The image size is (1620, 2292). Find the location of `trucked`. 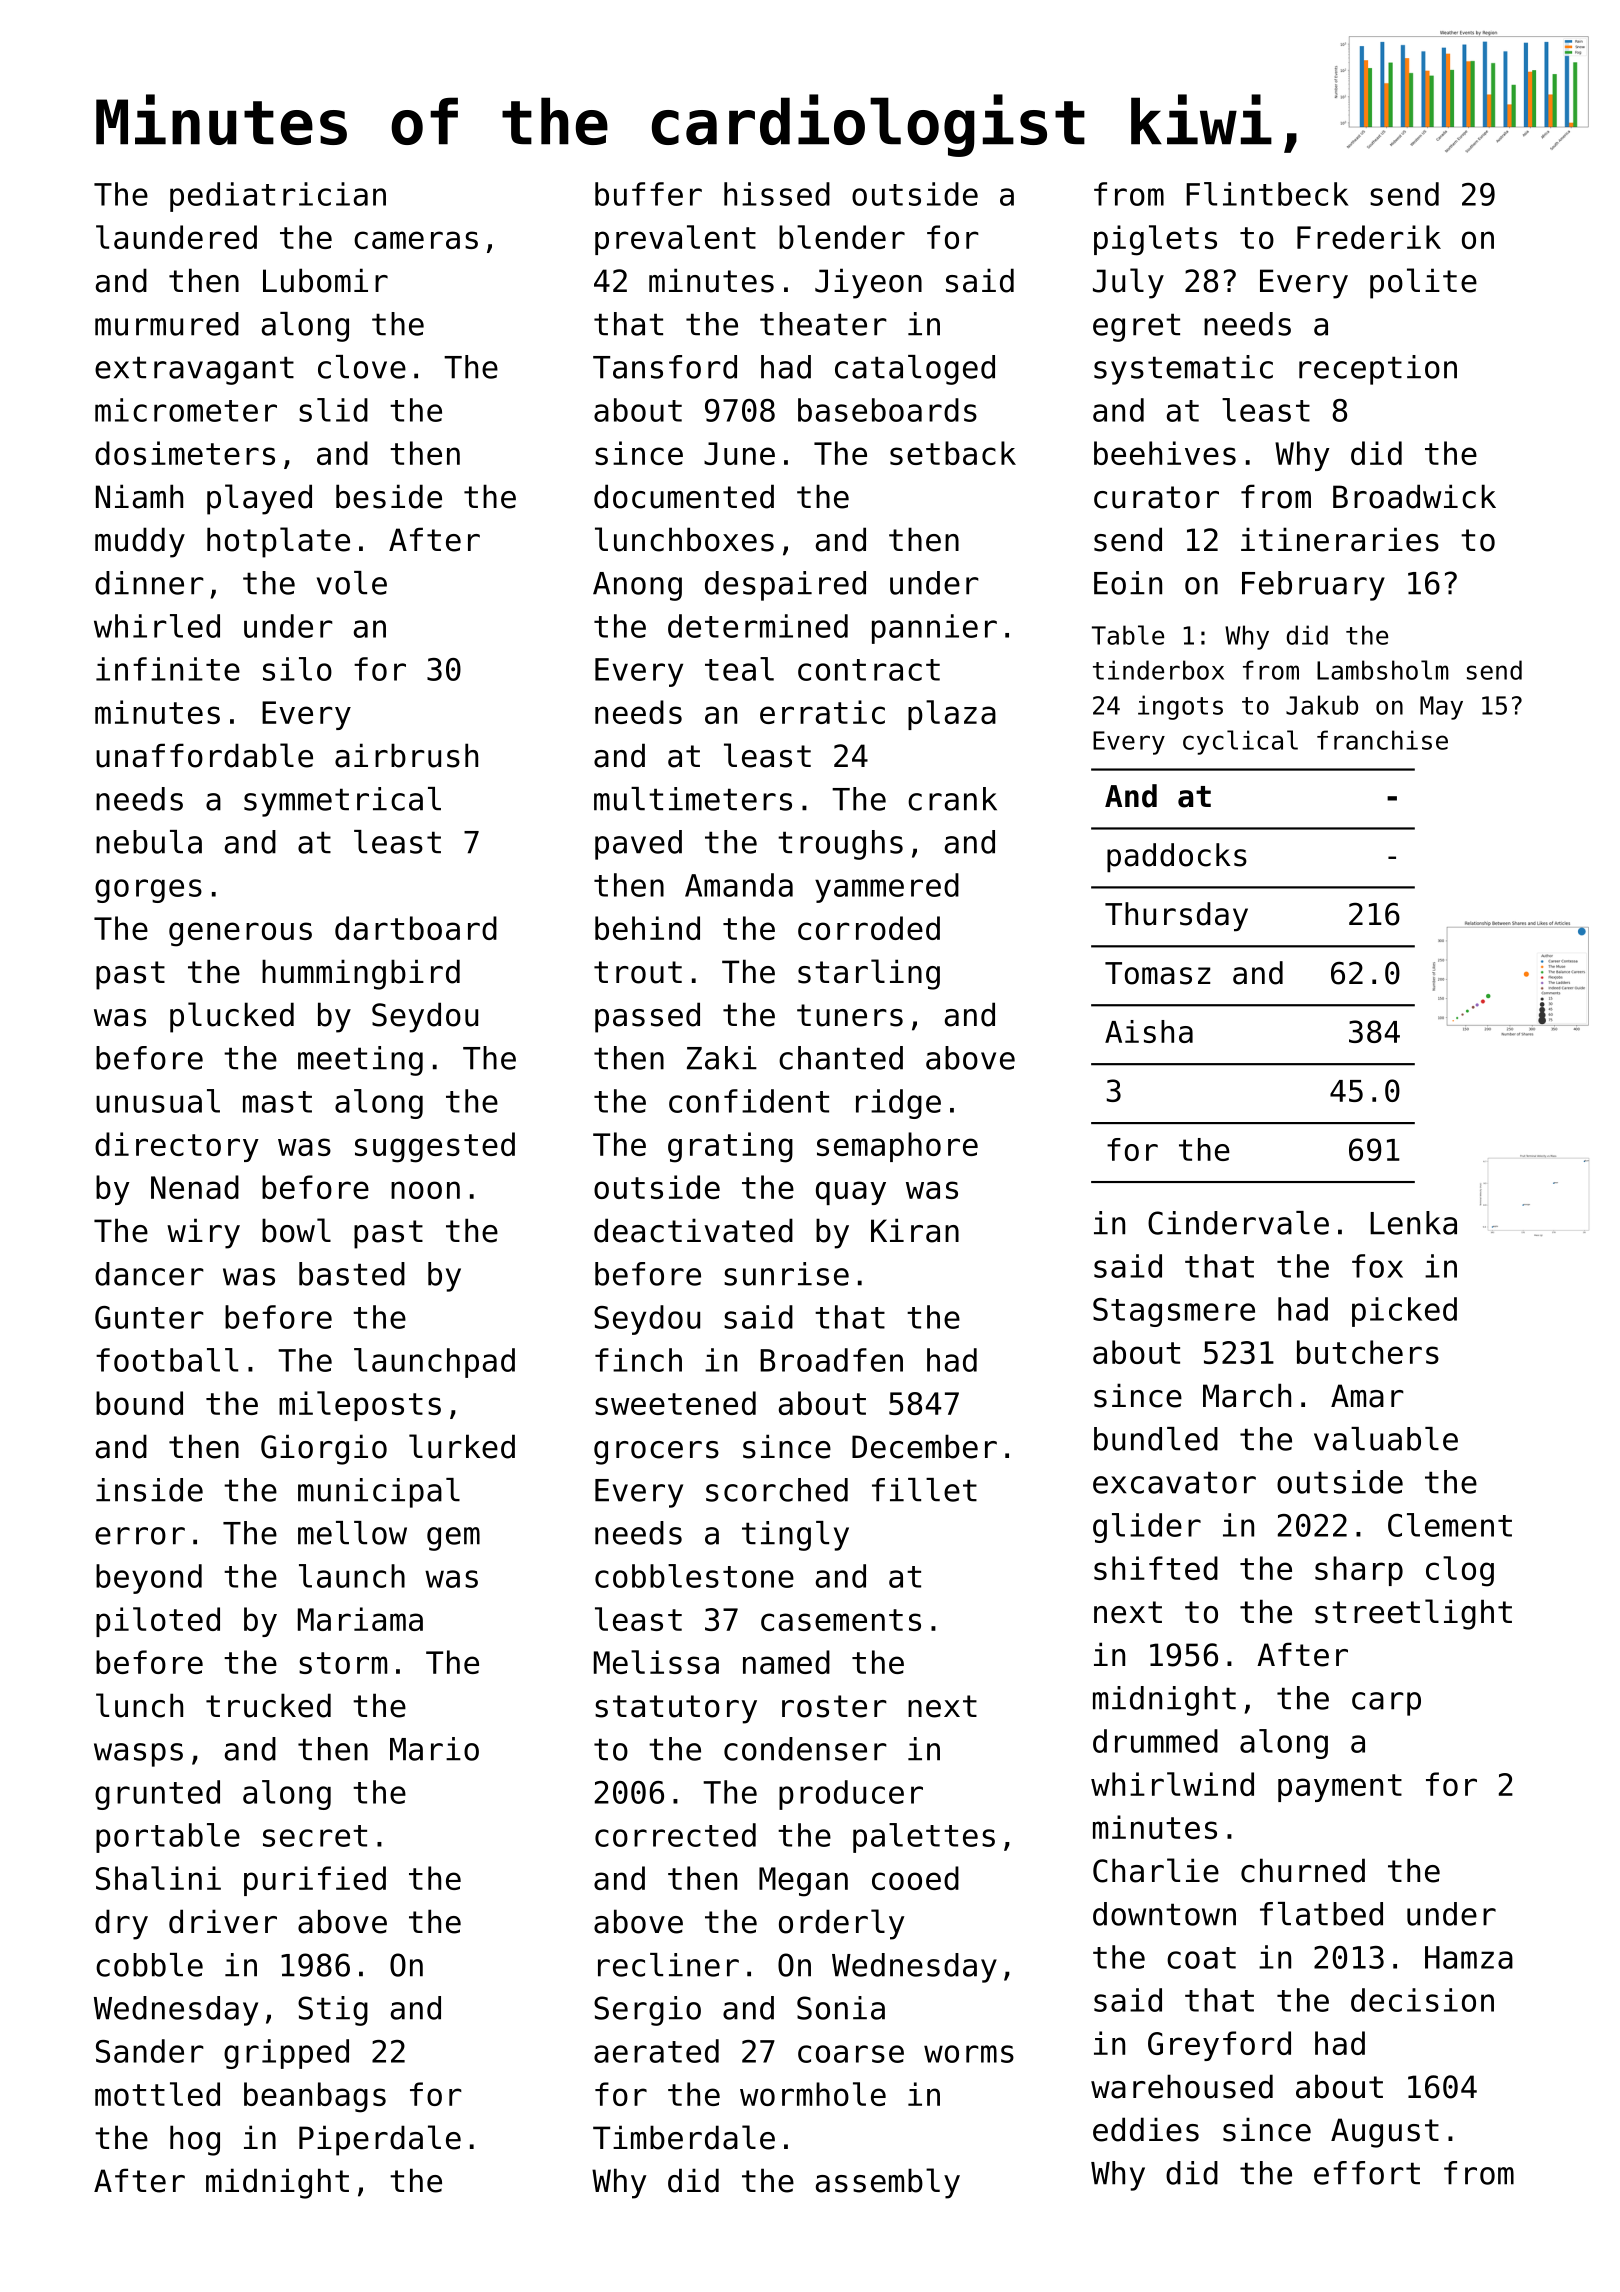

trucked is located at coordinates (268, 1705).
